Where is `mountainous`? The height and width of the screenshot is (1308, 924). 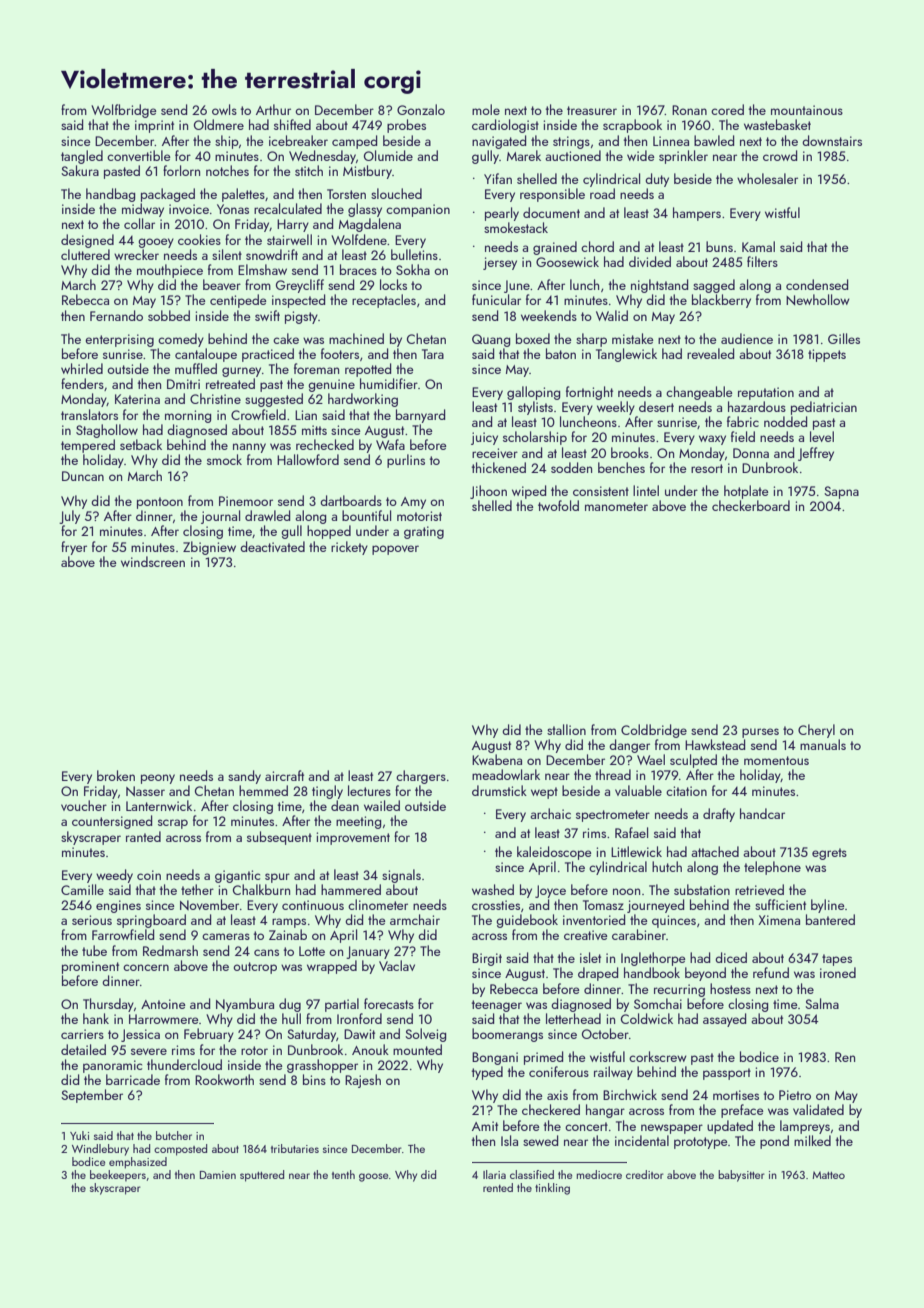 mountainous is located at coordinates (807, 110).
